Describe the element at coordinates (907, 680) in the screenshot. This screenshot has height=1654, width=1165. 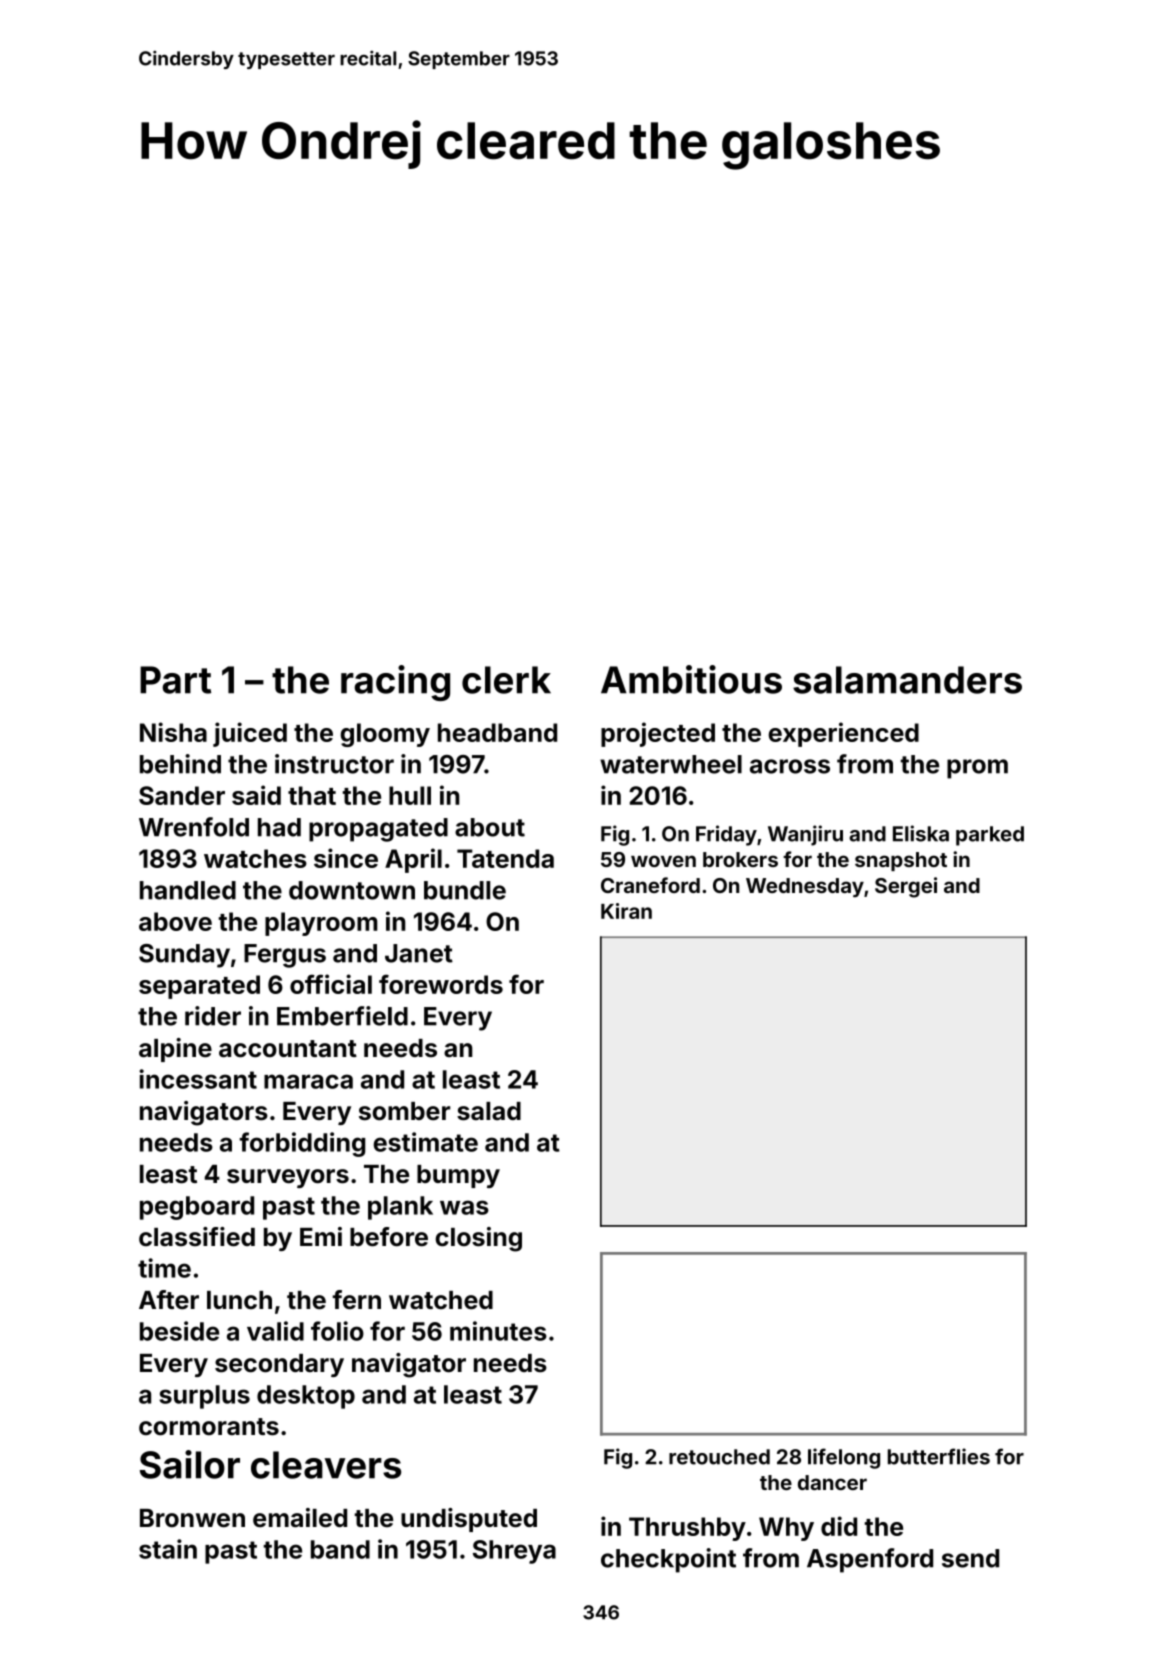
I see `salamanders` at that location.
